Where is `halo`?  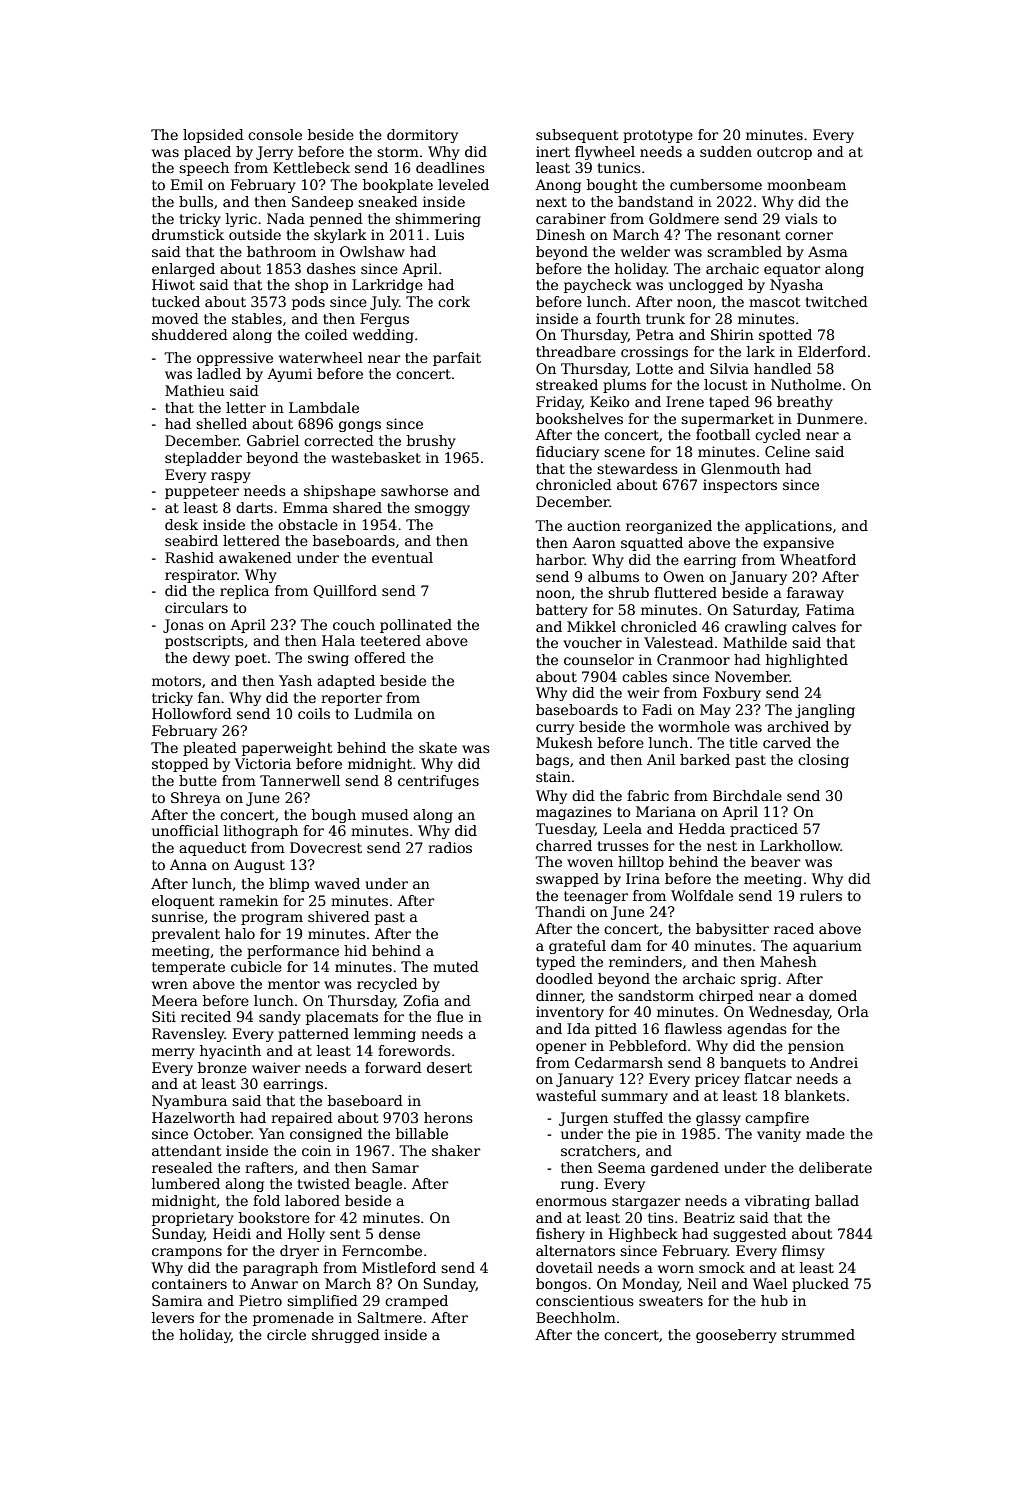
halo is located at coordinates (240, 933).
